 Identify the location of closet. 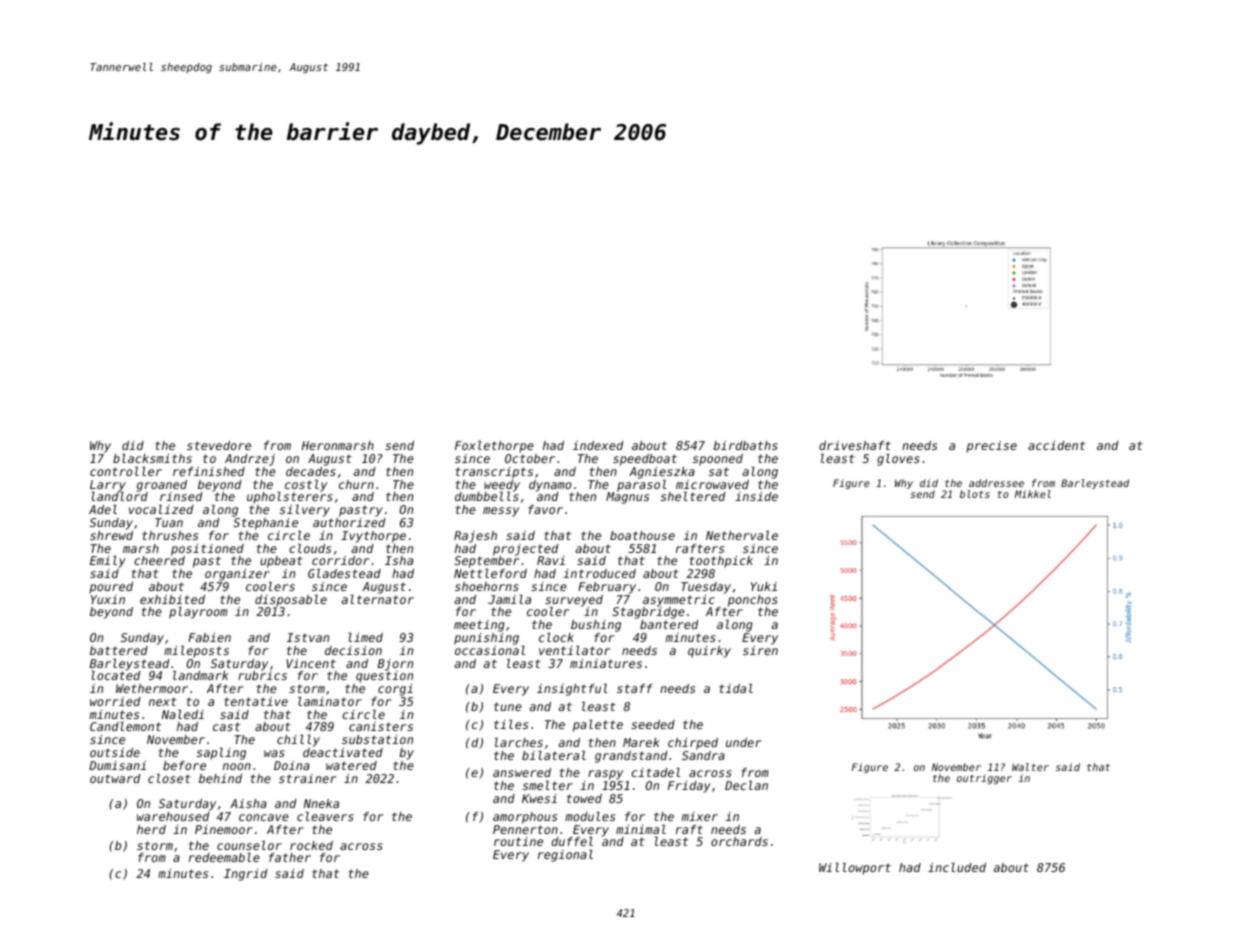
(169, 778).
